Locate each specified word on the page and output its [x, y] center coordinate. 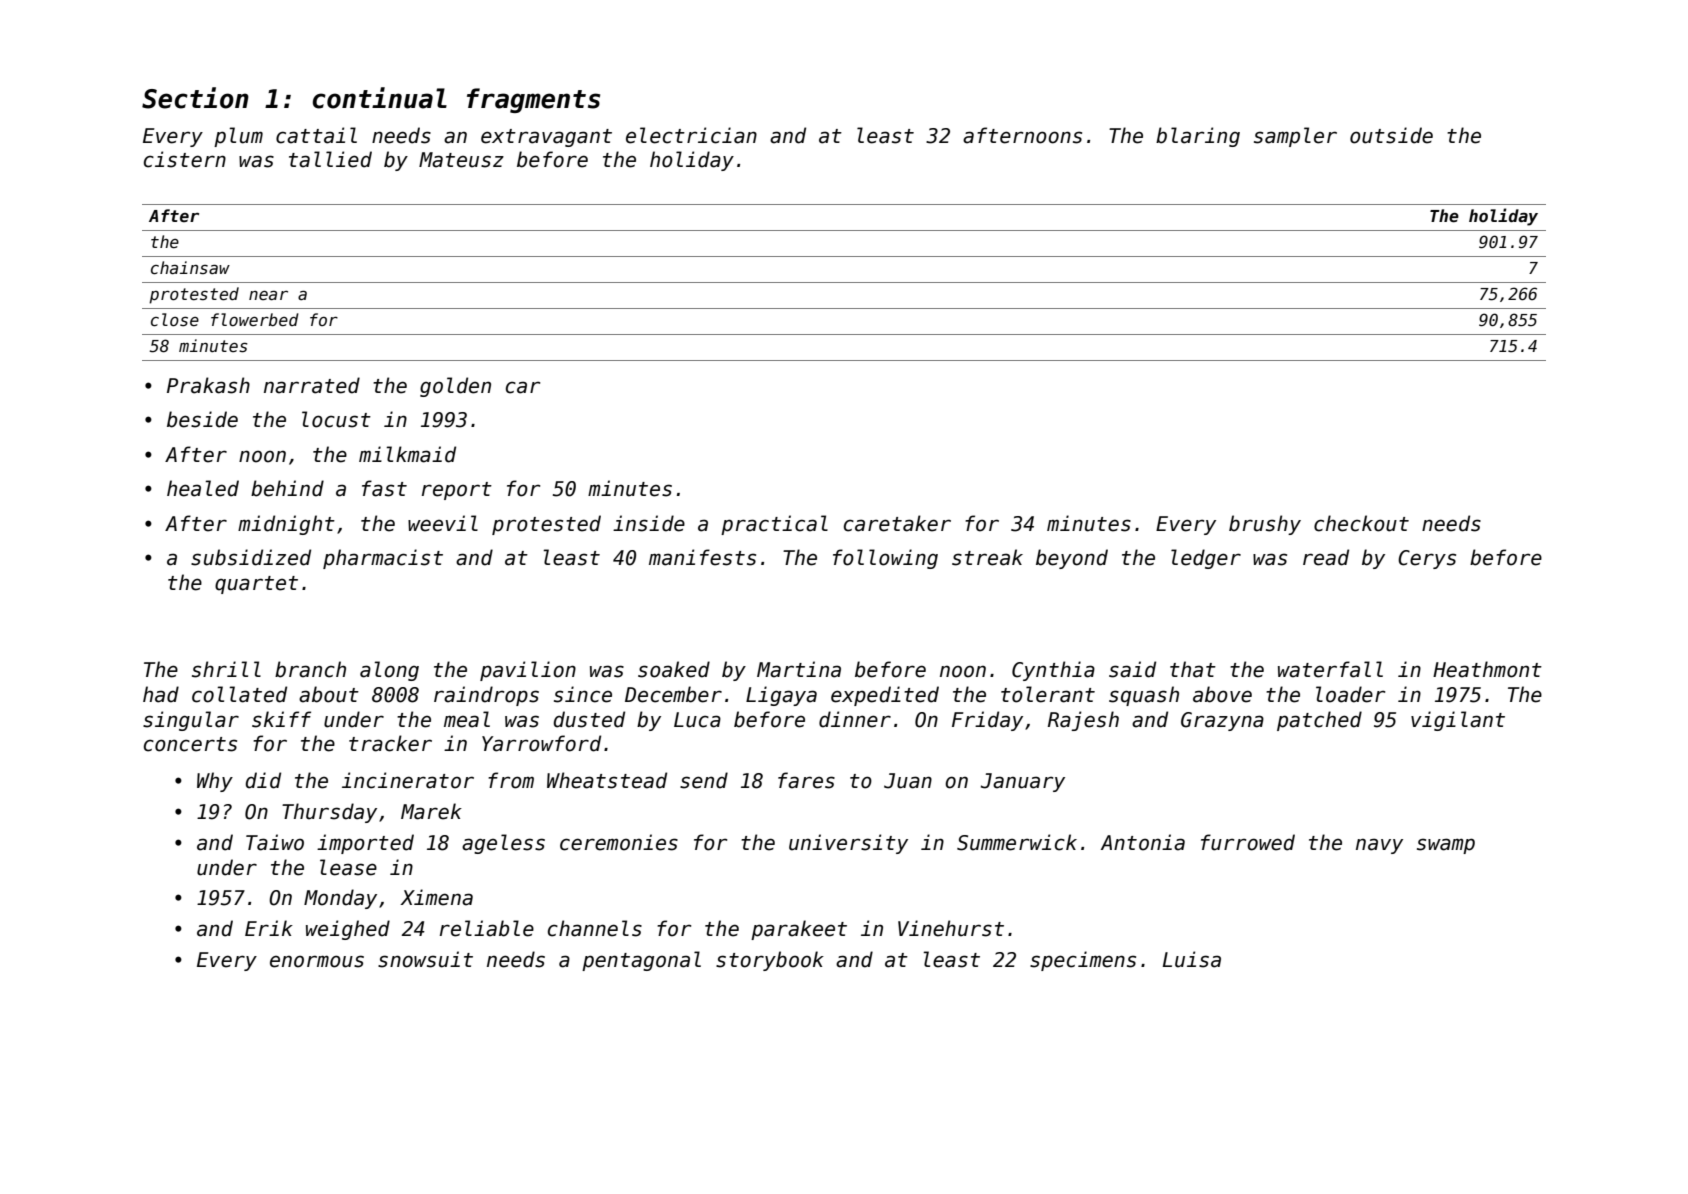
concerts [190, 744]
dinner [855, 719]
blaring [1198, 137]
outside [1391, 135]
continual [380, 98]
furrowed [1248, 842]
